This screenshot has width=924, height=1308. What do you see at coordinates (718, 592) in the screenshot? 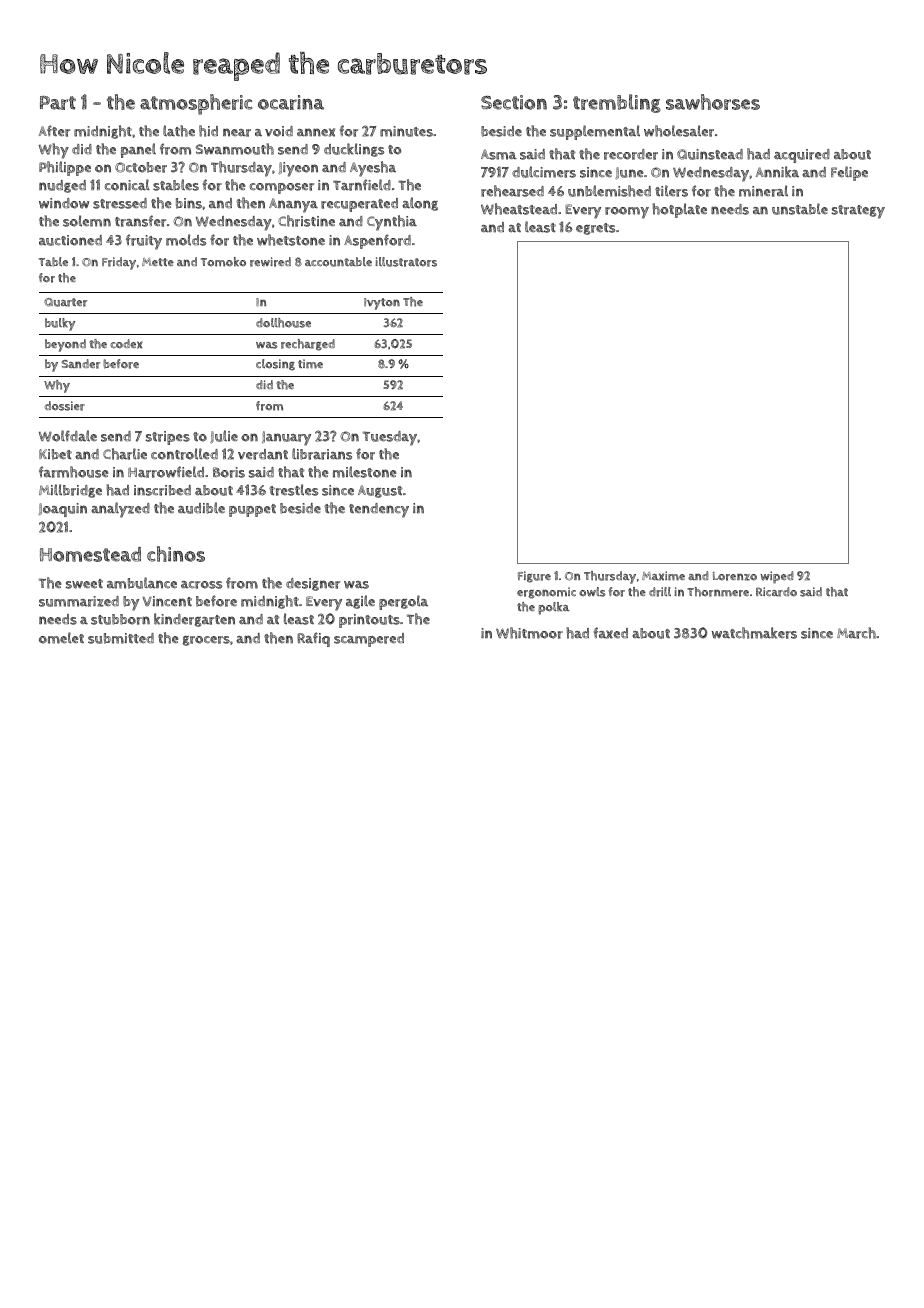
I see `Thornmere` at bounding box center [718, 592].
